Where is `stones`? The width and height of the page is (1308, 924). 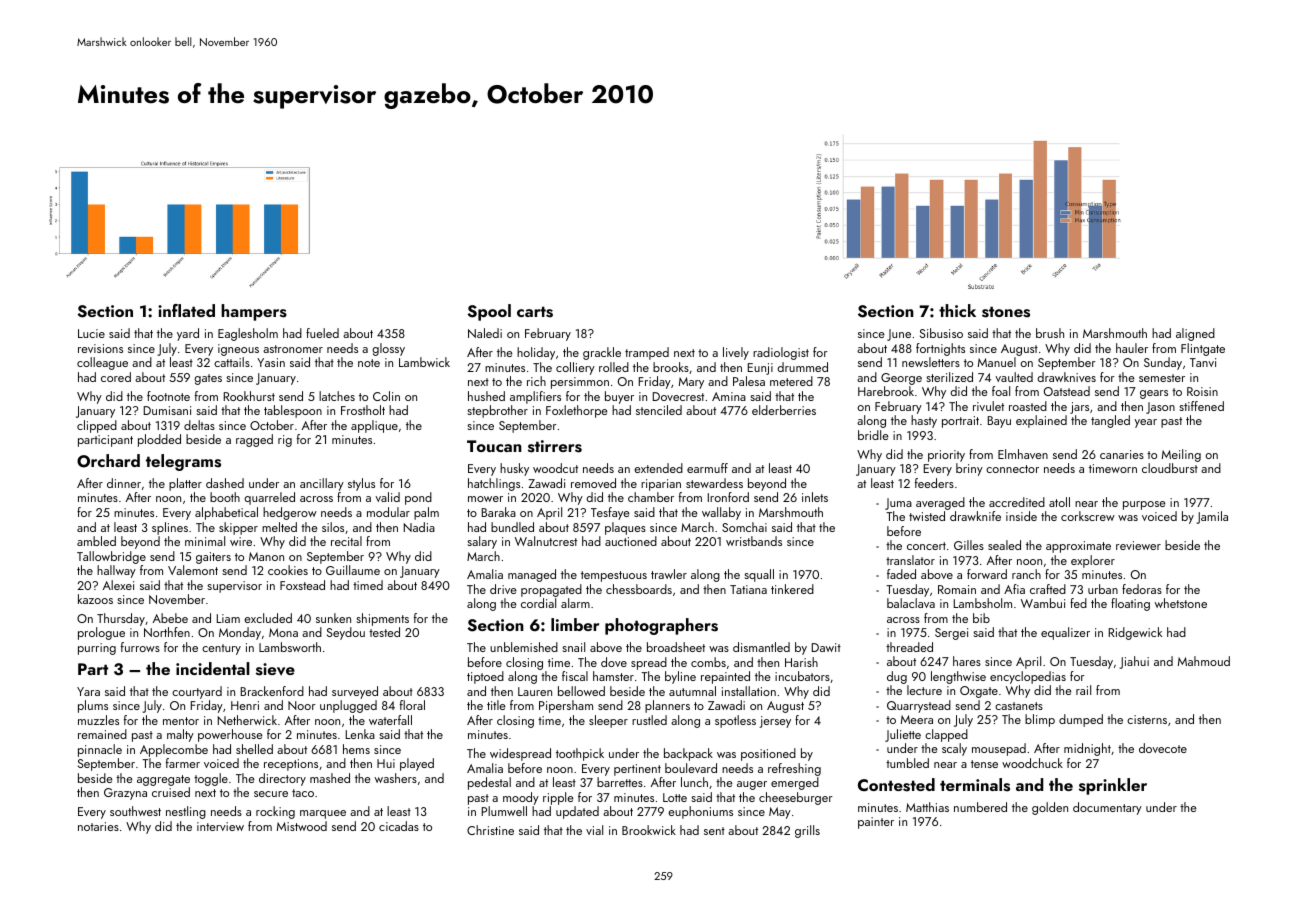
stones is located at coordinates (1006, 312).
